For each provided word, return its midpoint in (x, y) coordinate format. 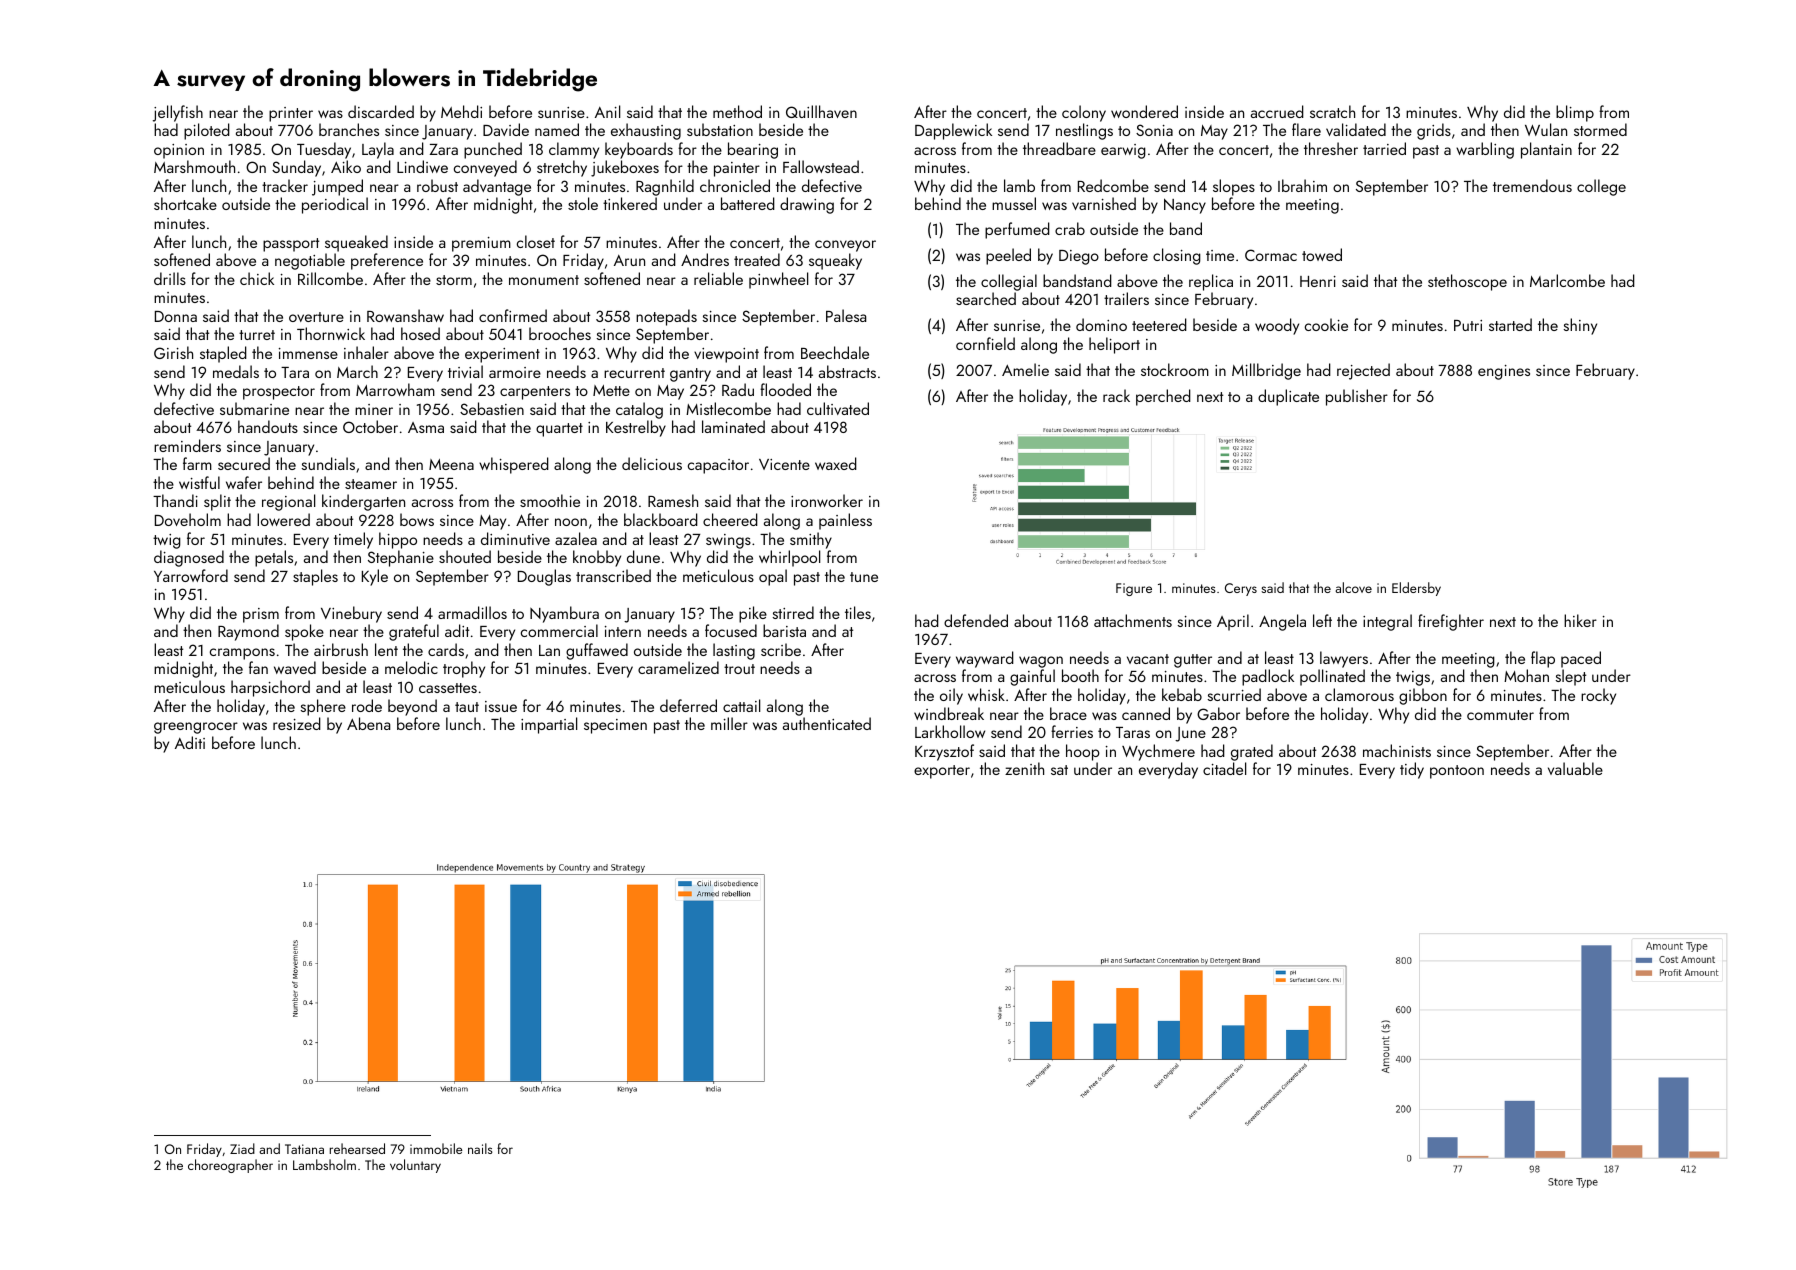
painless (845, 521)
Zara (444, 149)
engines (1504, 372)
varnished (1104, 203)
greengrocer (196, 728)
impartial (549, 725)
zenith (1024, 768)
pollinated (1332, 677)
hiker (1580, 620)
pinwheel (778, 280)
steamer (371, 484)
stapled (223, 354)
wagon (1041, 662)
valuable (1575, 768)
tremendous (1532, 185)
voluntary (415, 1166)
